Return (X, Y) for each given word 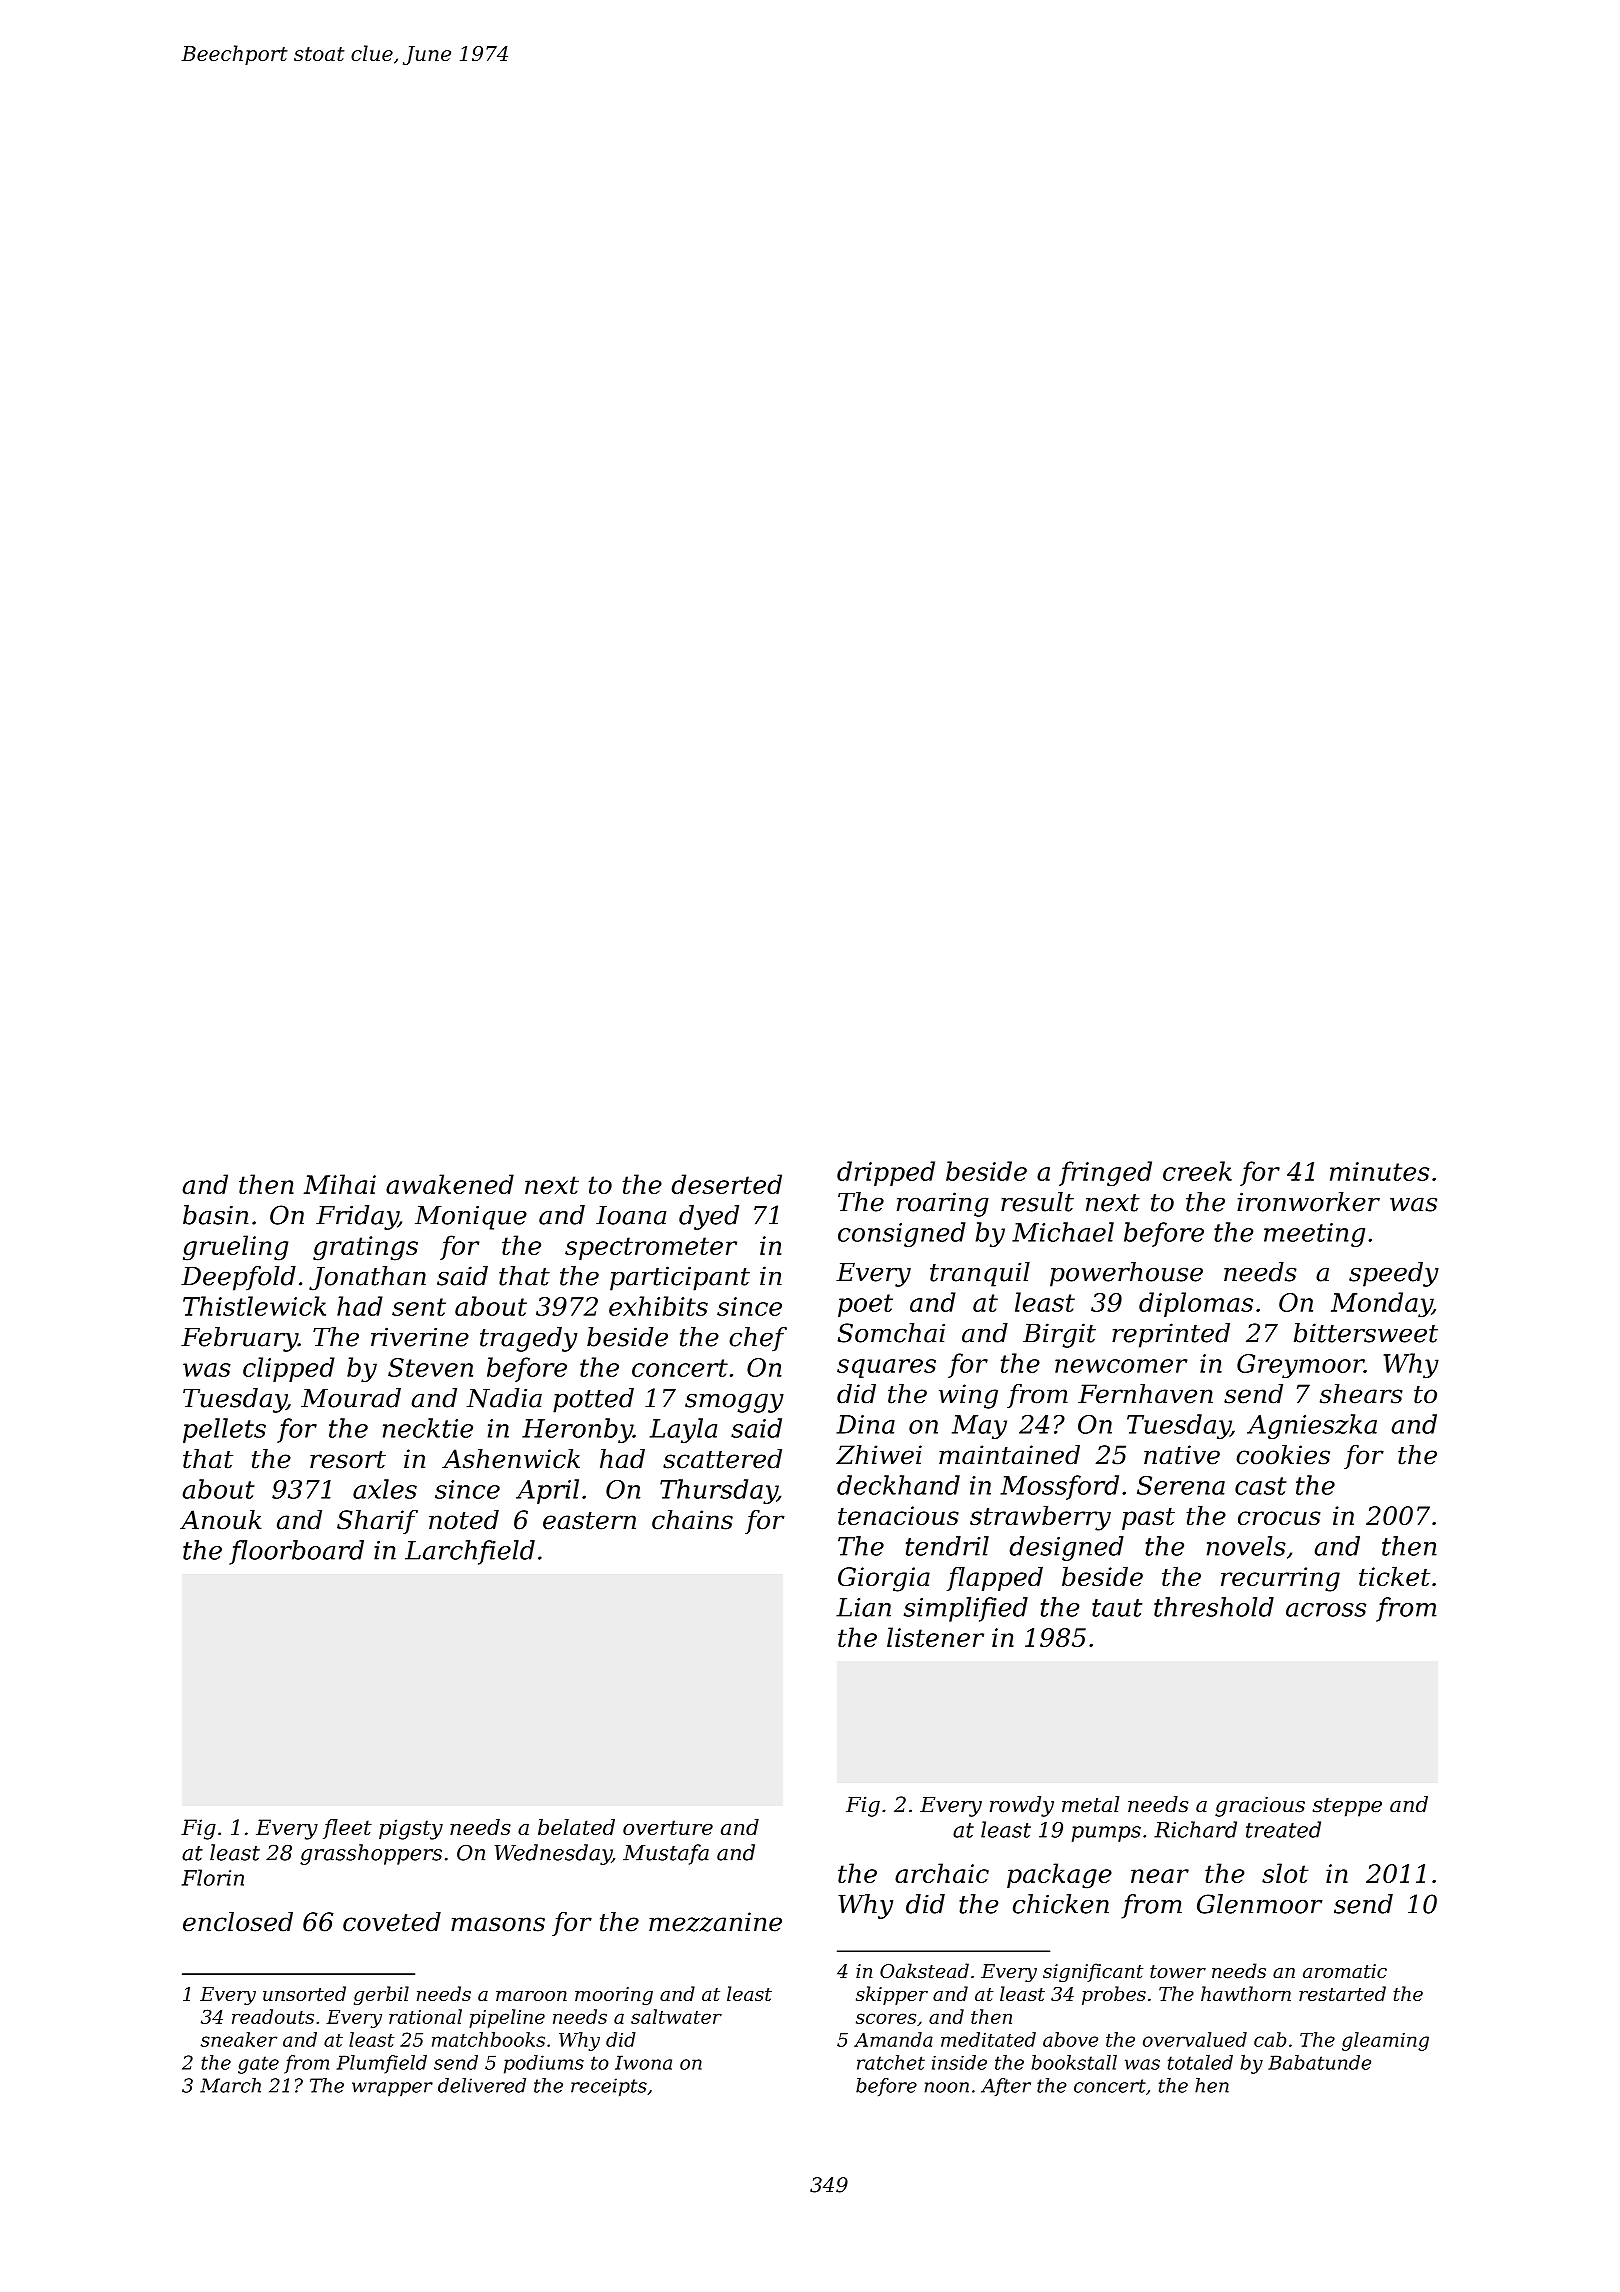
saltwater (676, 2016)
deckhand (898, 1485)
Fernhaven (1145, 1394)
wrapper (392, 2089)
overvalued (1195, 2039)
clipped (289, 1369)
